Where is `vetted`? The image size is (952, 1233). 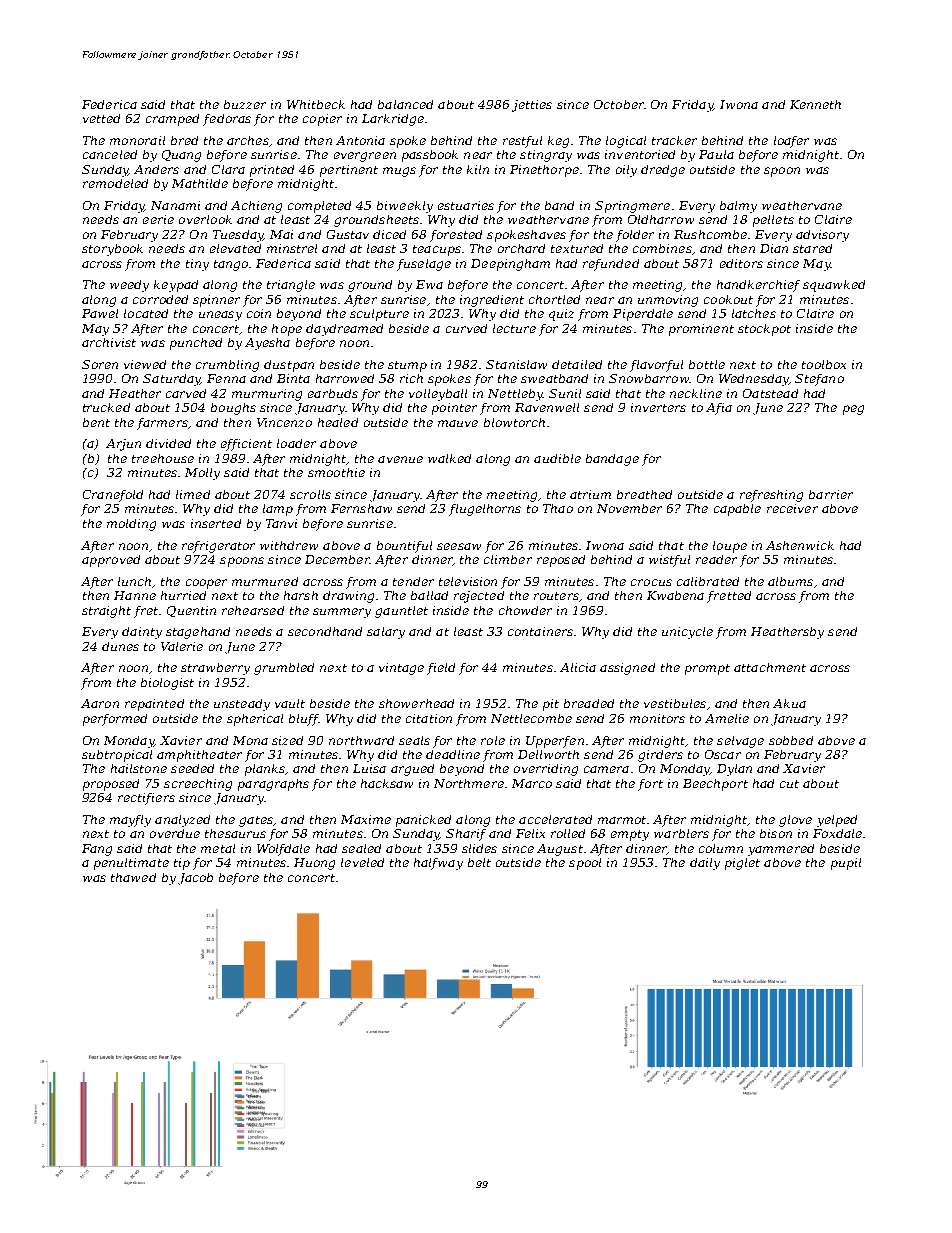 vetted is located at coordinates (101, 118).
